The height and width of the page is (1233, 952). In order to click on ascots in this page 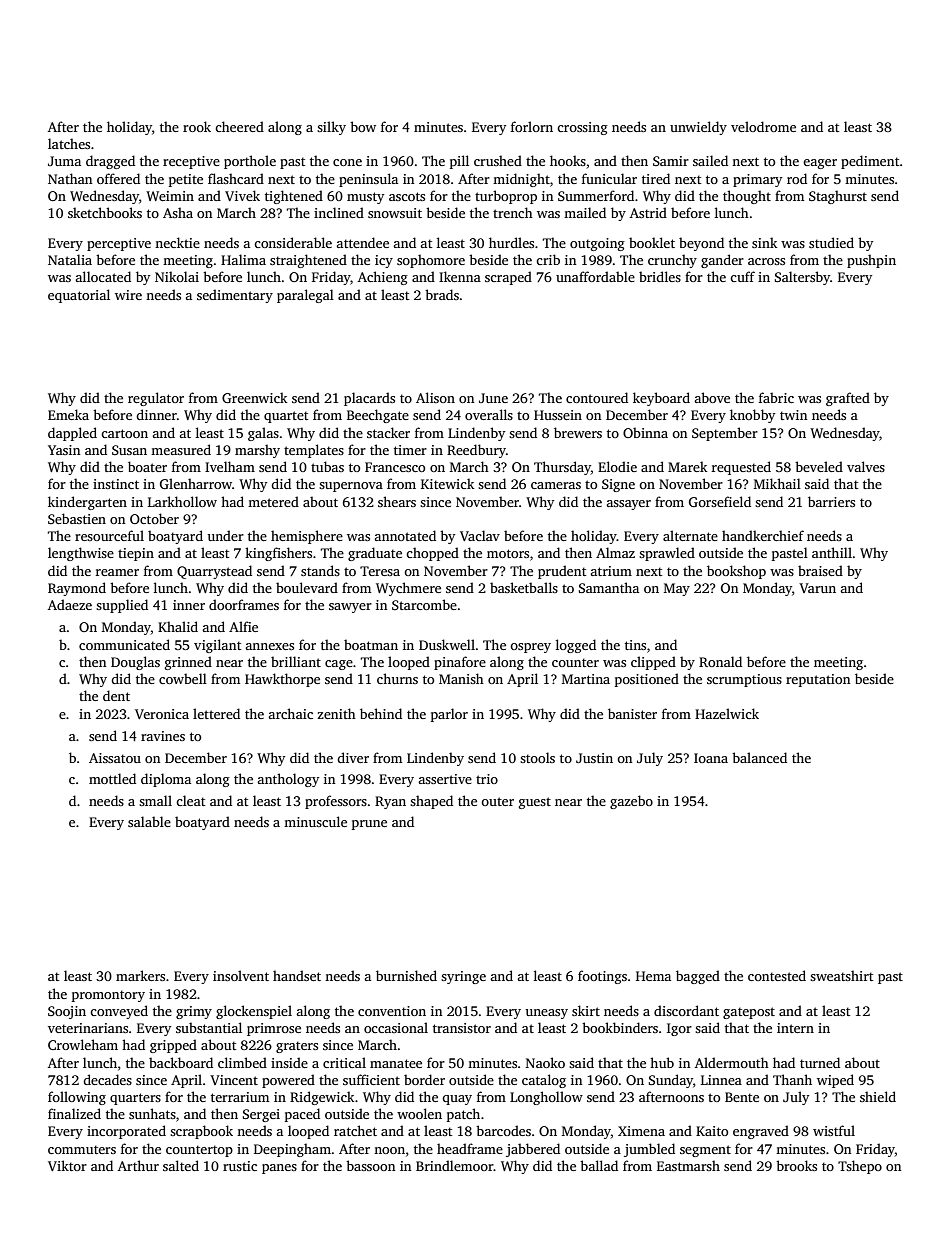, I will do `click(407, 196)`.
